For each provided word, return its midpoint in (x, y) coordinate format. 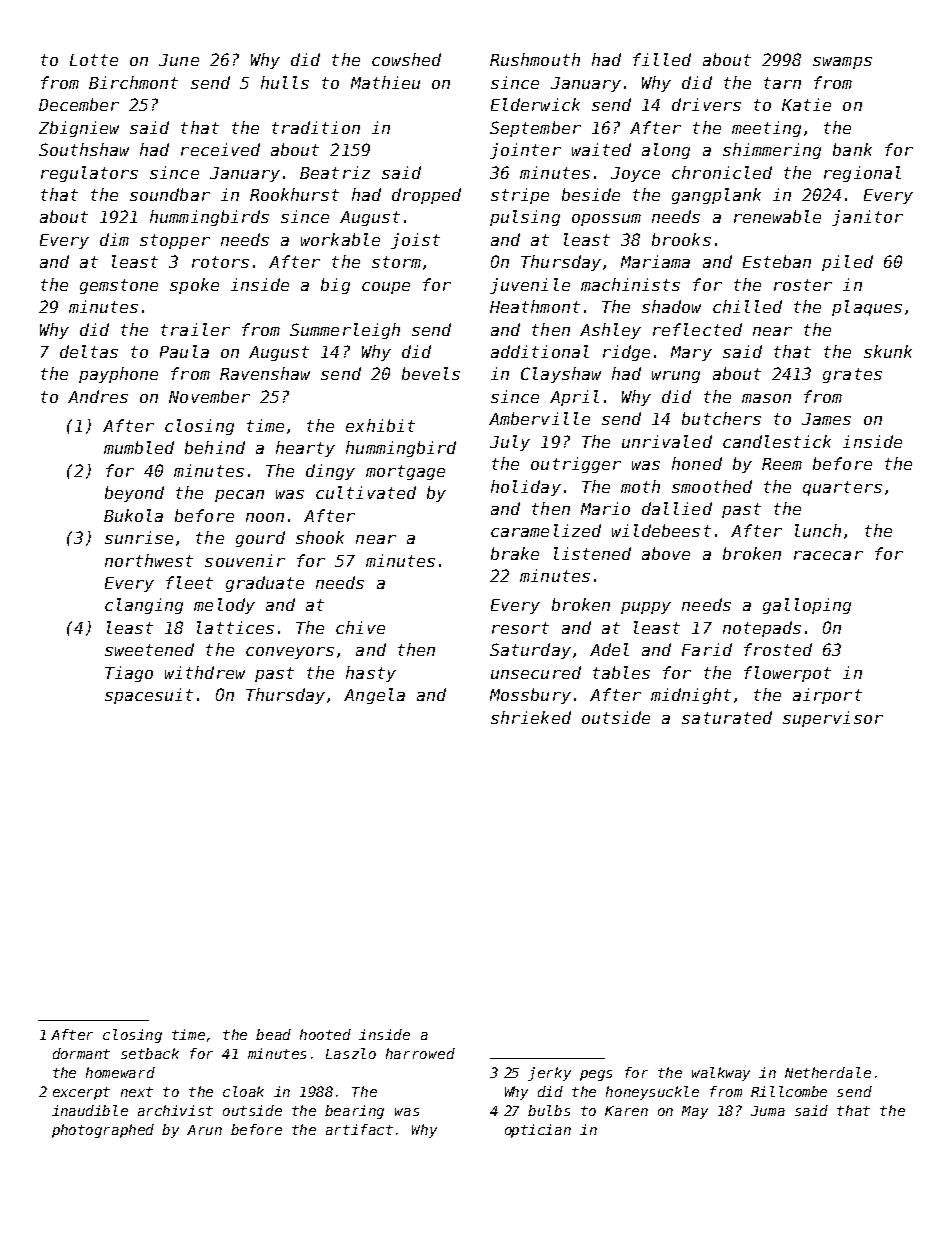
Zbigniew (79, 129)
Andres (98, 396)
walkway (721, 1074)
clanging (144, 606)
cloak (243, 1091)
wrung (676, 377)
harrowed (420, 1053)
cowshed (406, 59)
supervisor (833, 719)
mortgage (405, 472)
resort (520, 628)
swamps (842, 63)
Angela (374, 696)
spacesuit (149, 696)
